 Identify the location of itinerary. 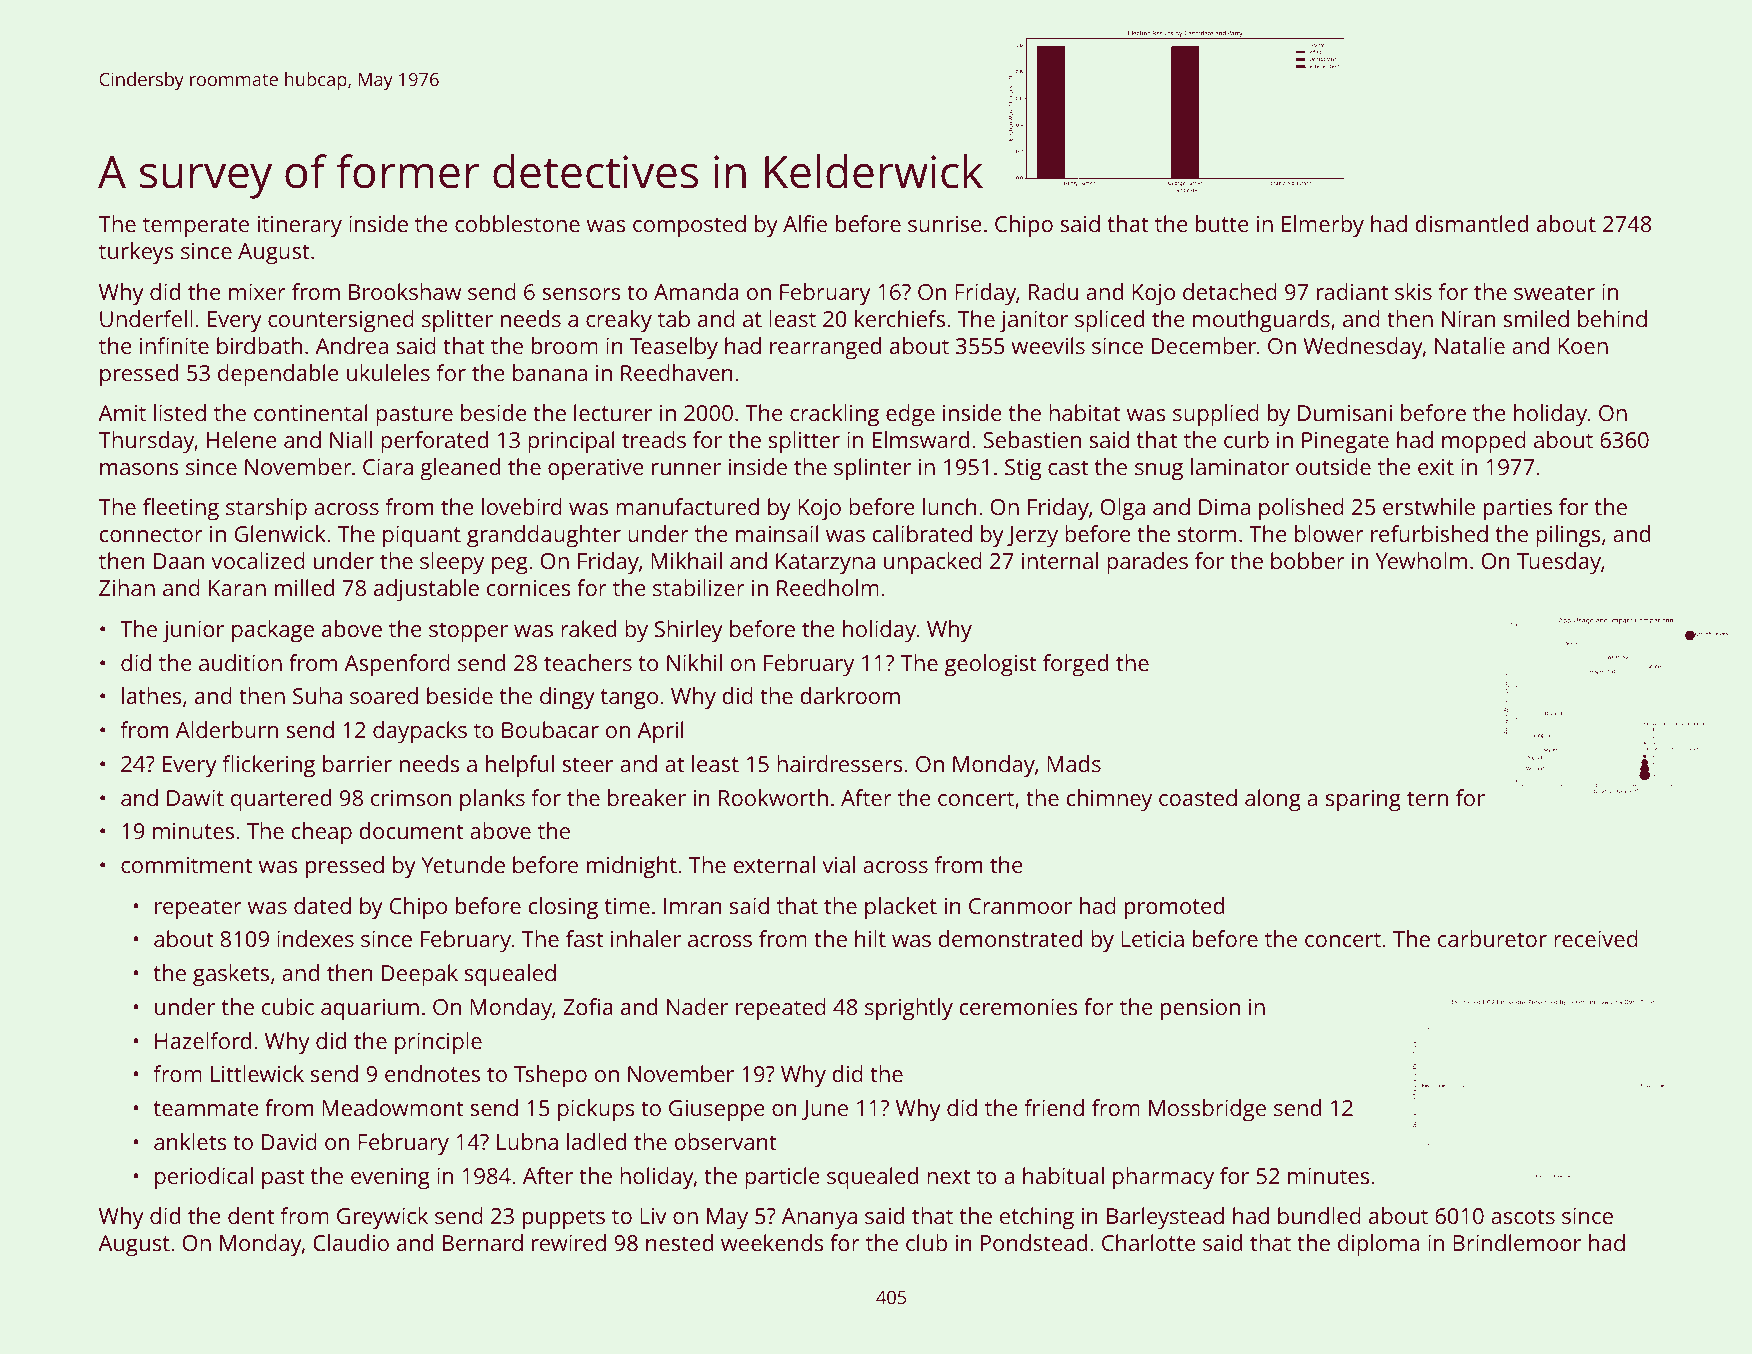
(300, 227).
